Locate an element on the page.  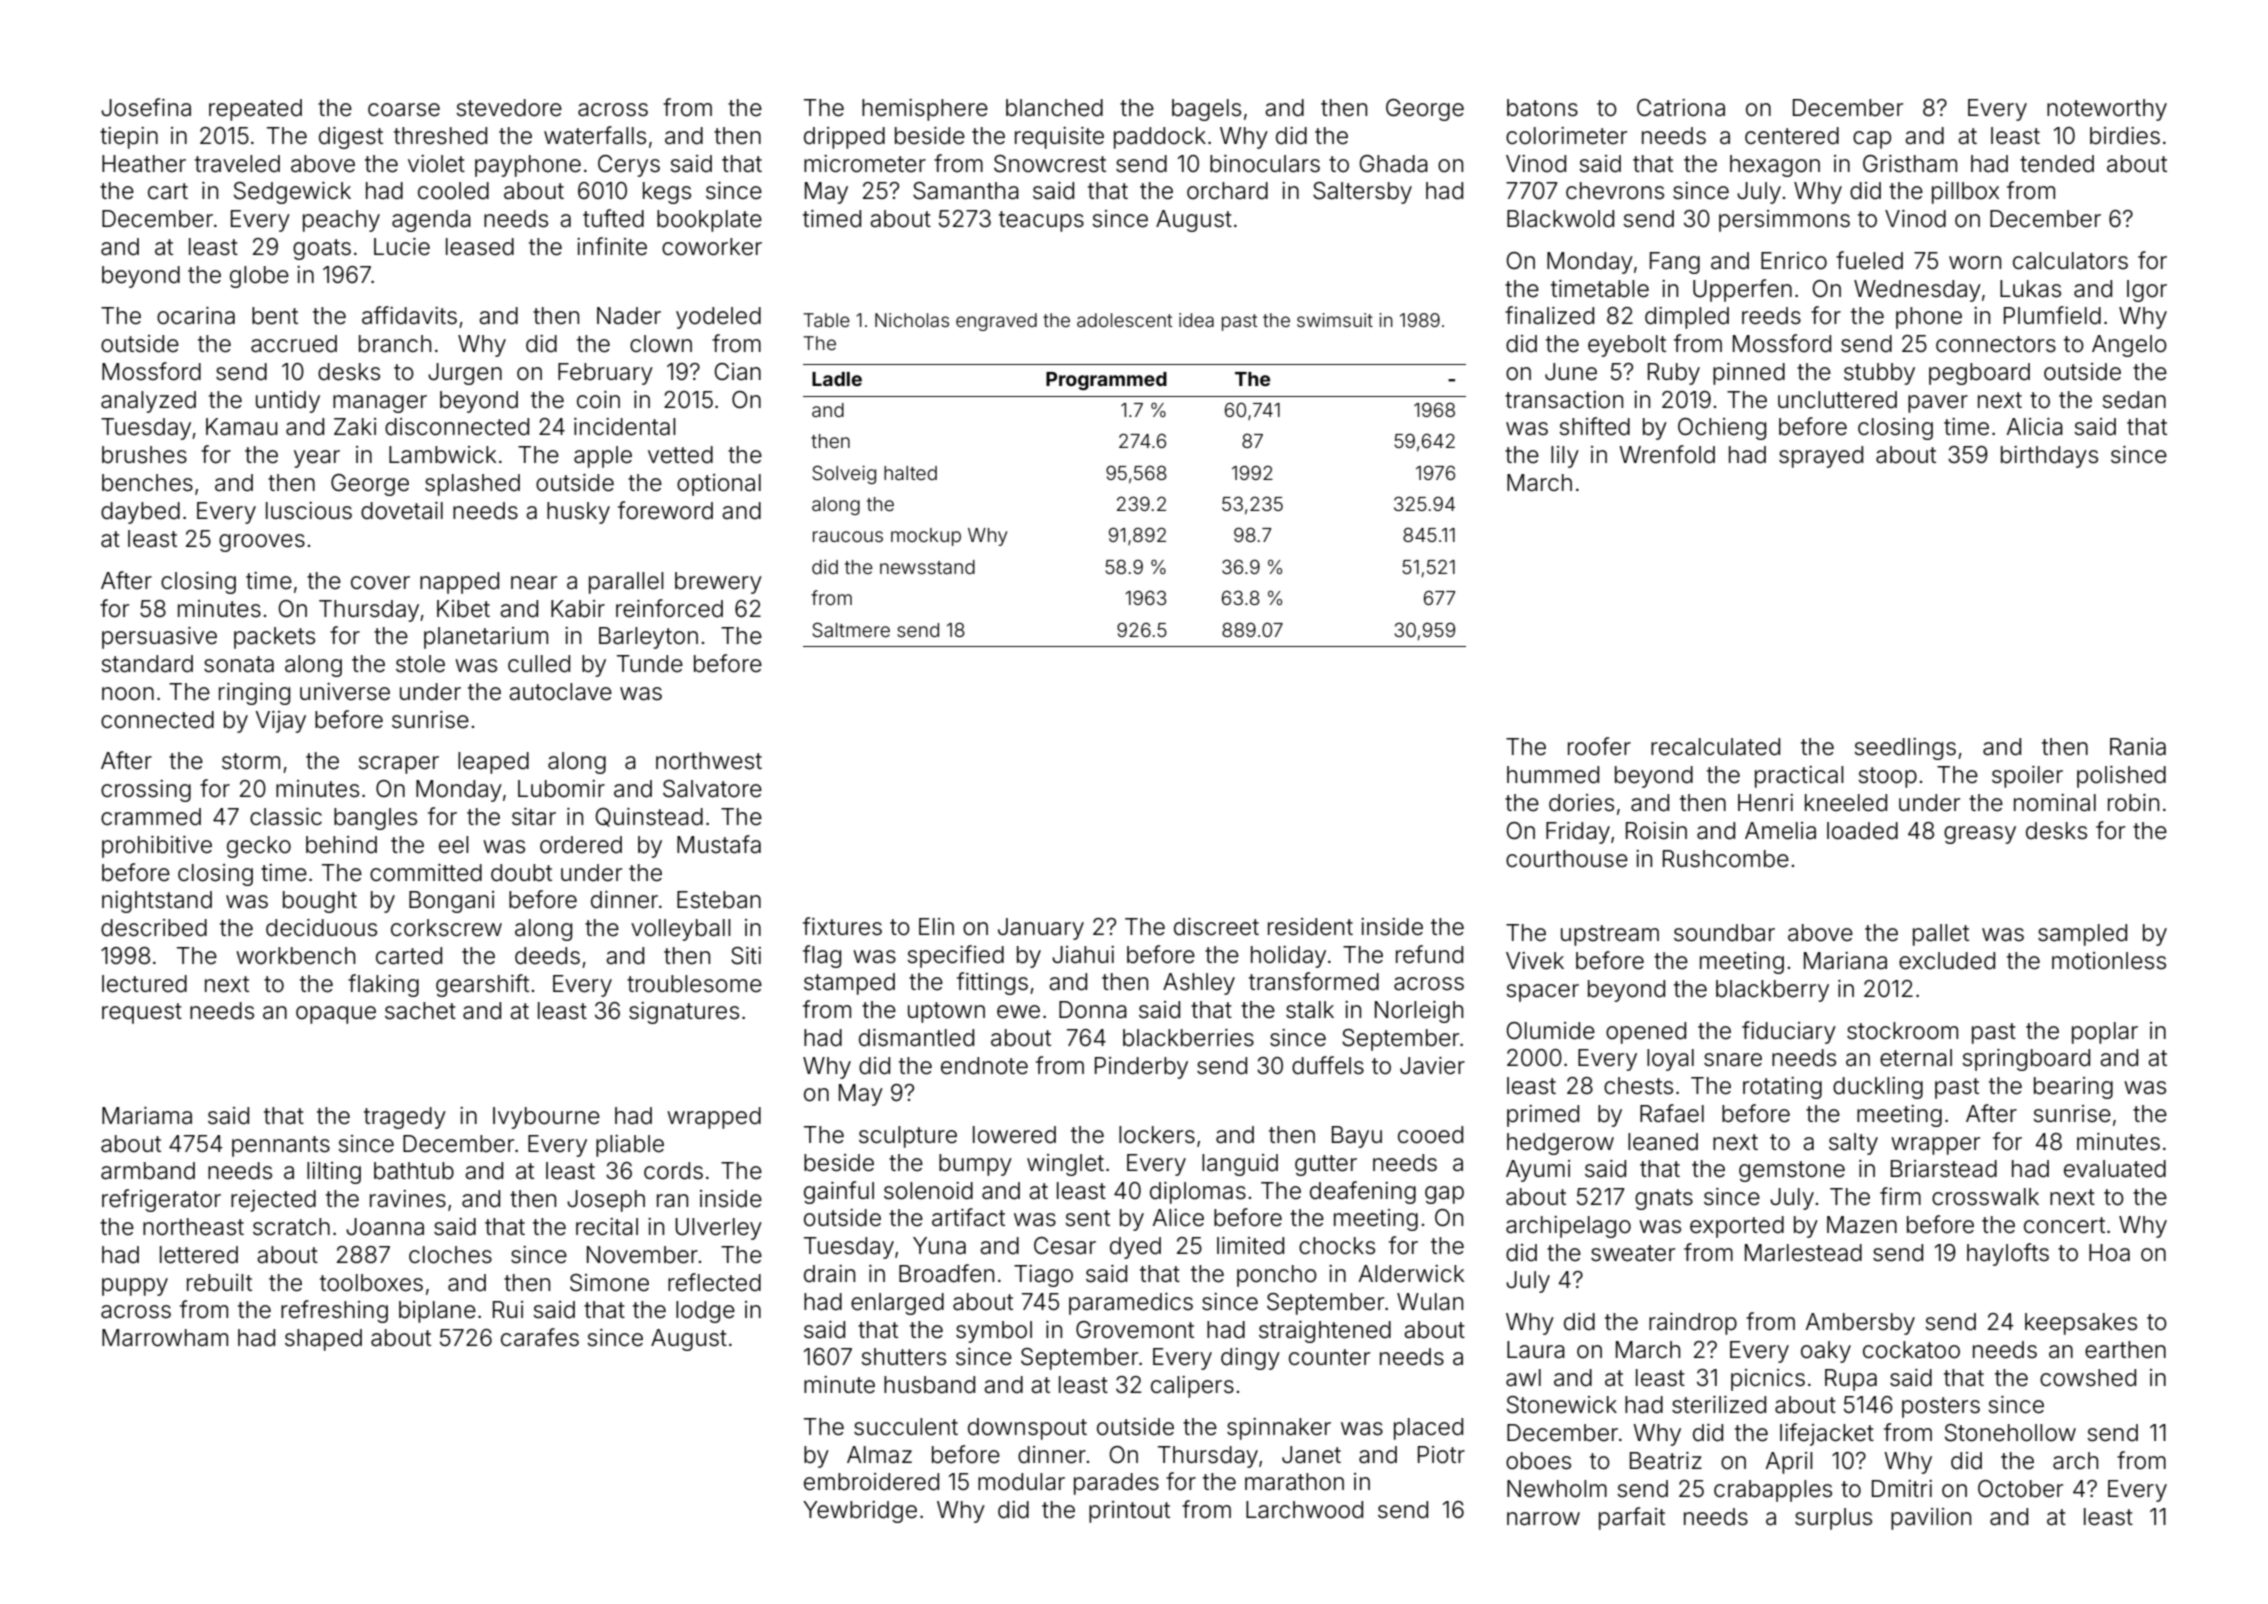
ocarina is located at coordinates (196, 316).
